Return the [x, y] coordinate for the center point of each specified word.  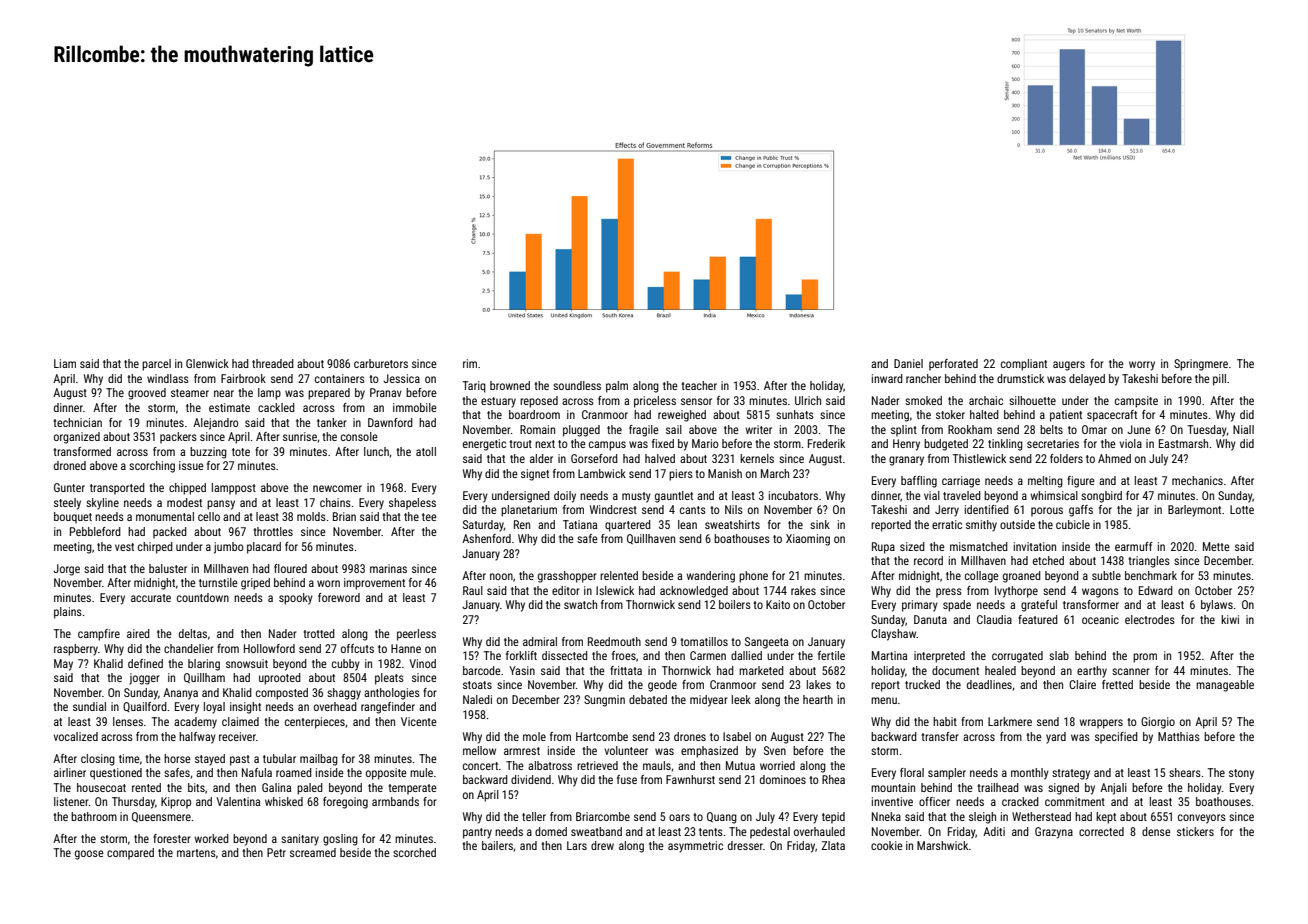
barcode [482, 670]
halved [660, 458]
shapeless [412, 504]
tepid [833, 818]
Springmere [1201, 365]
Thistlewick [979, 458]
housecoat [101, 787]
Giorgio [1158, 723]
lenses [128, 721]
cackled [276, 407]
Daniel [908, 363]
